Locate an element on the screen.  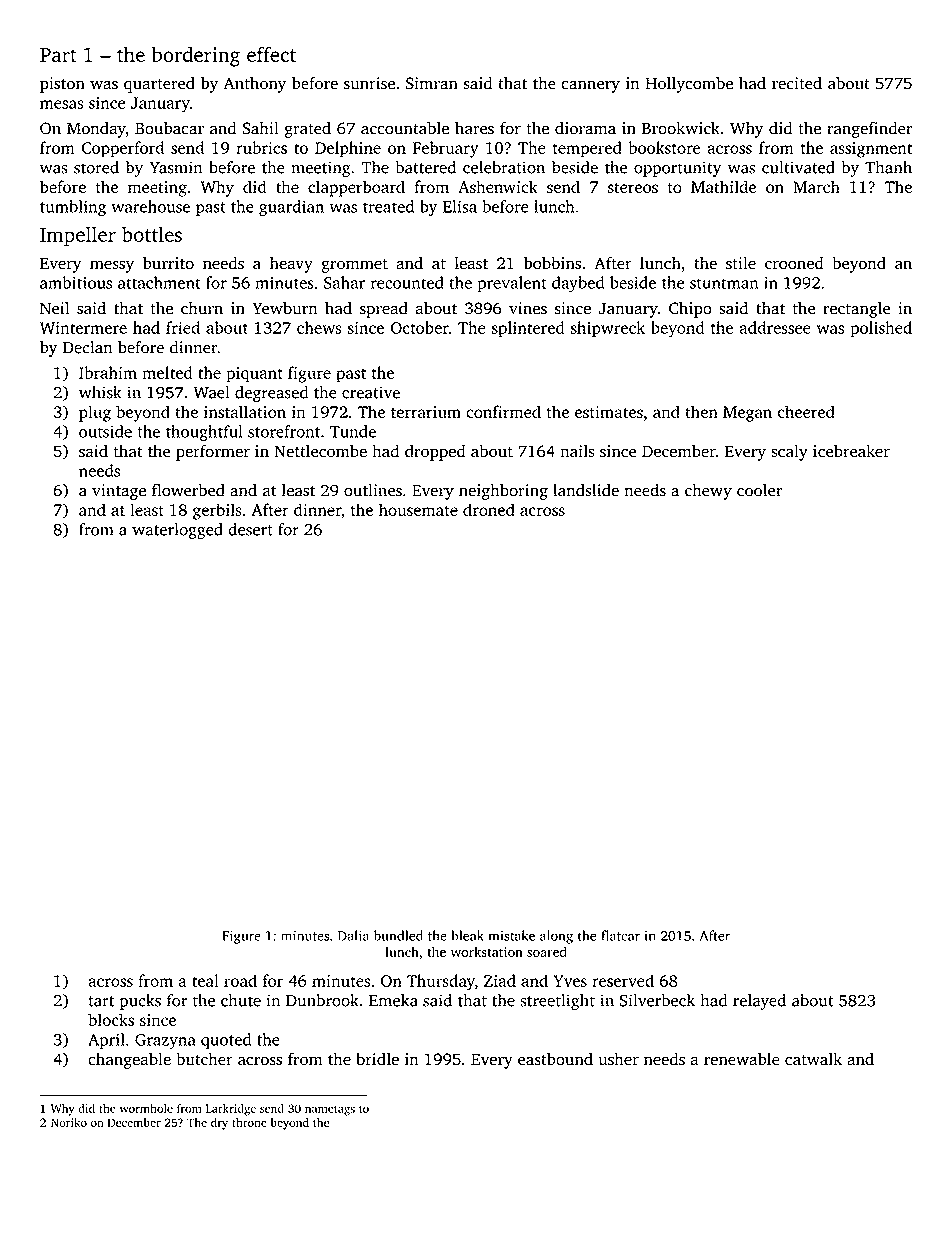
flatcar is located at coordinates (620, 935).
